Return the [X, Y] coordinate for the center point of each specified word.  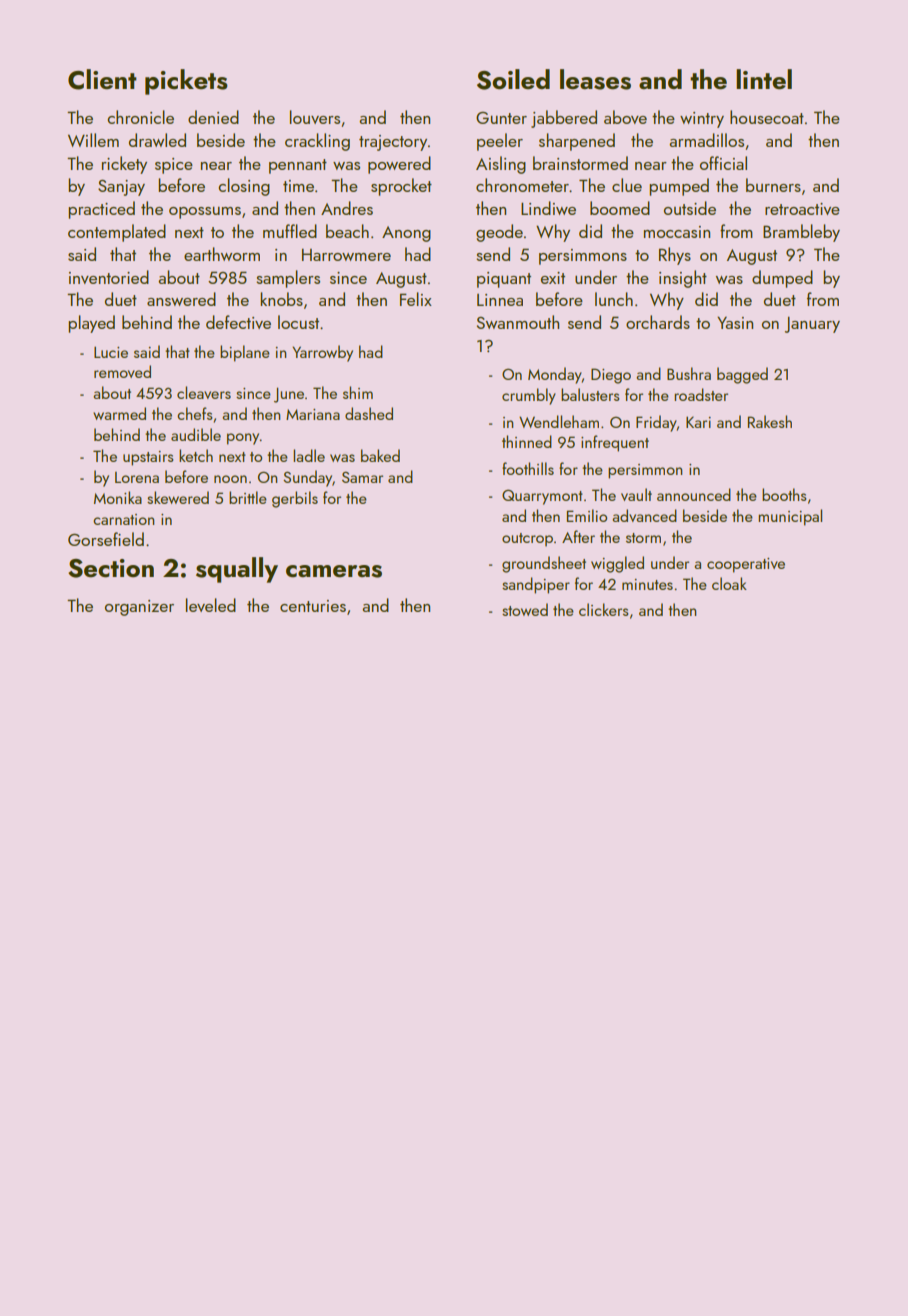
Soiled [513, 79]
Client [102, 79]
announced [694, 494]
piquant [504, 280]
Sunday [308, 478]
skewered [178, 497]
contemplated [117, 233]
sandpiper [536, 585]
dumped [782, 279]
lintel [764, 79]
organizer [139, 608]
